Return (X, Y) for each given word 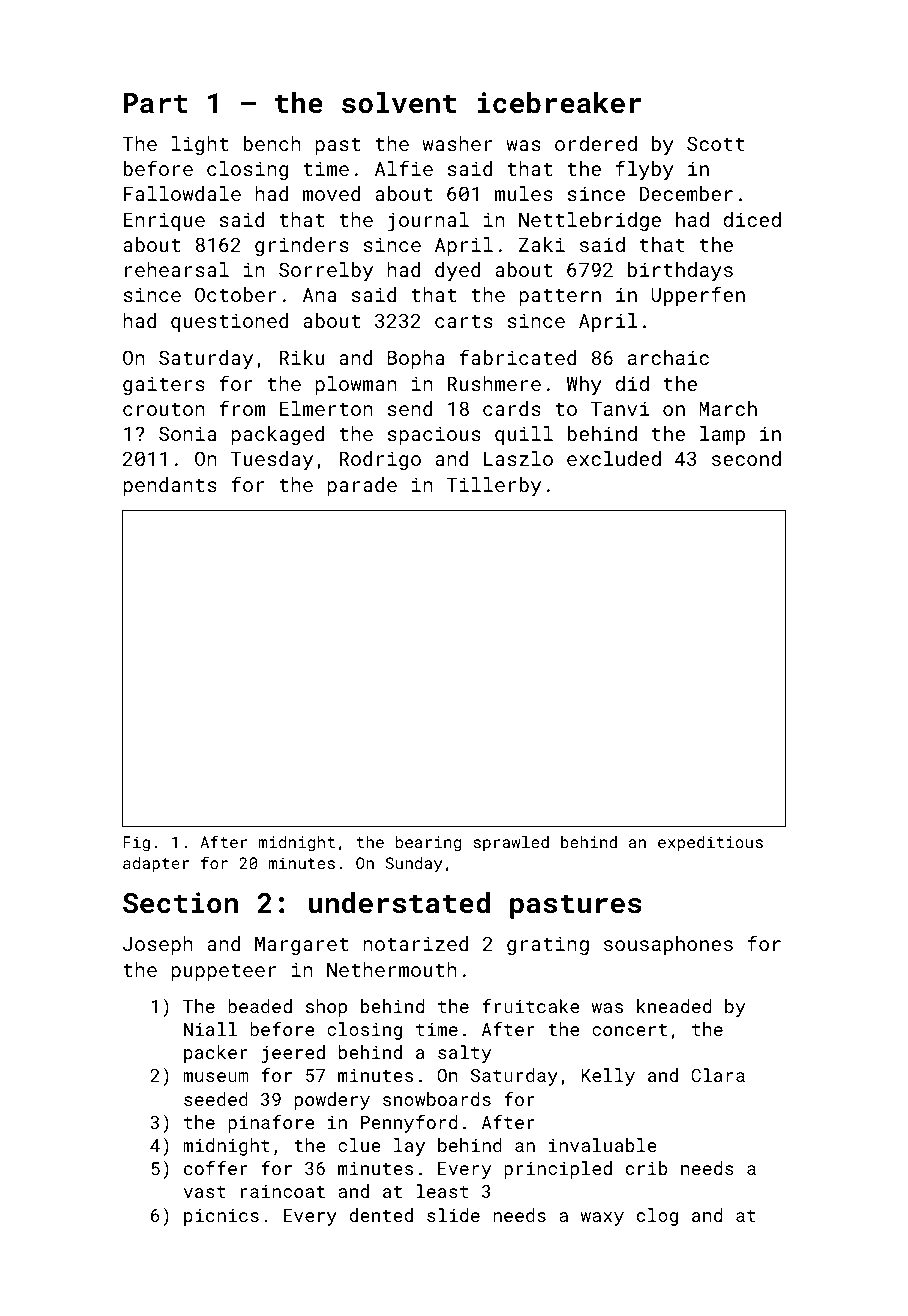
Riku (302, 357)
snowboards (437, 1099)
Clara (718, 1075)
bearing (428, 844)
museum (215, 1077)
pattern (560, 297)
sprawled (511, 843)
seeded (216, 1099)
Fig (136, 844)
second (746, 458)
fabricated (518, 357)
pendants (170, 486)
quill (524, 435)
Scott (716, 143)
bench (272, 143)
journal (428, 222)
